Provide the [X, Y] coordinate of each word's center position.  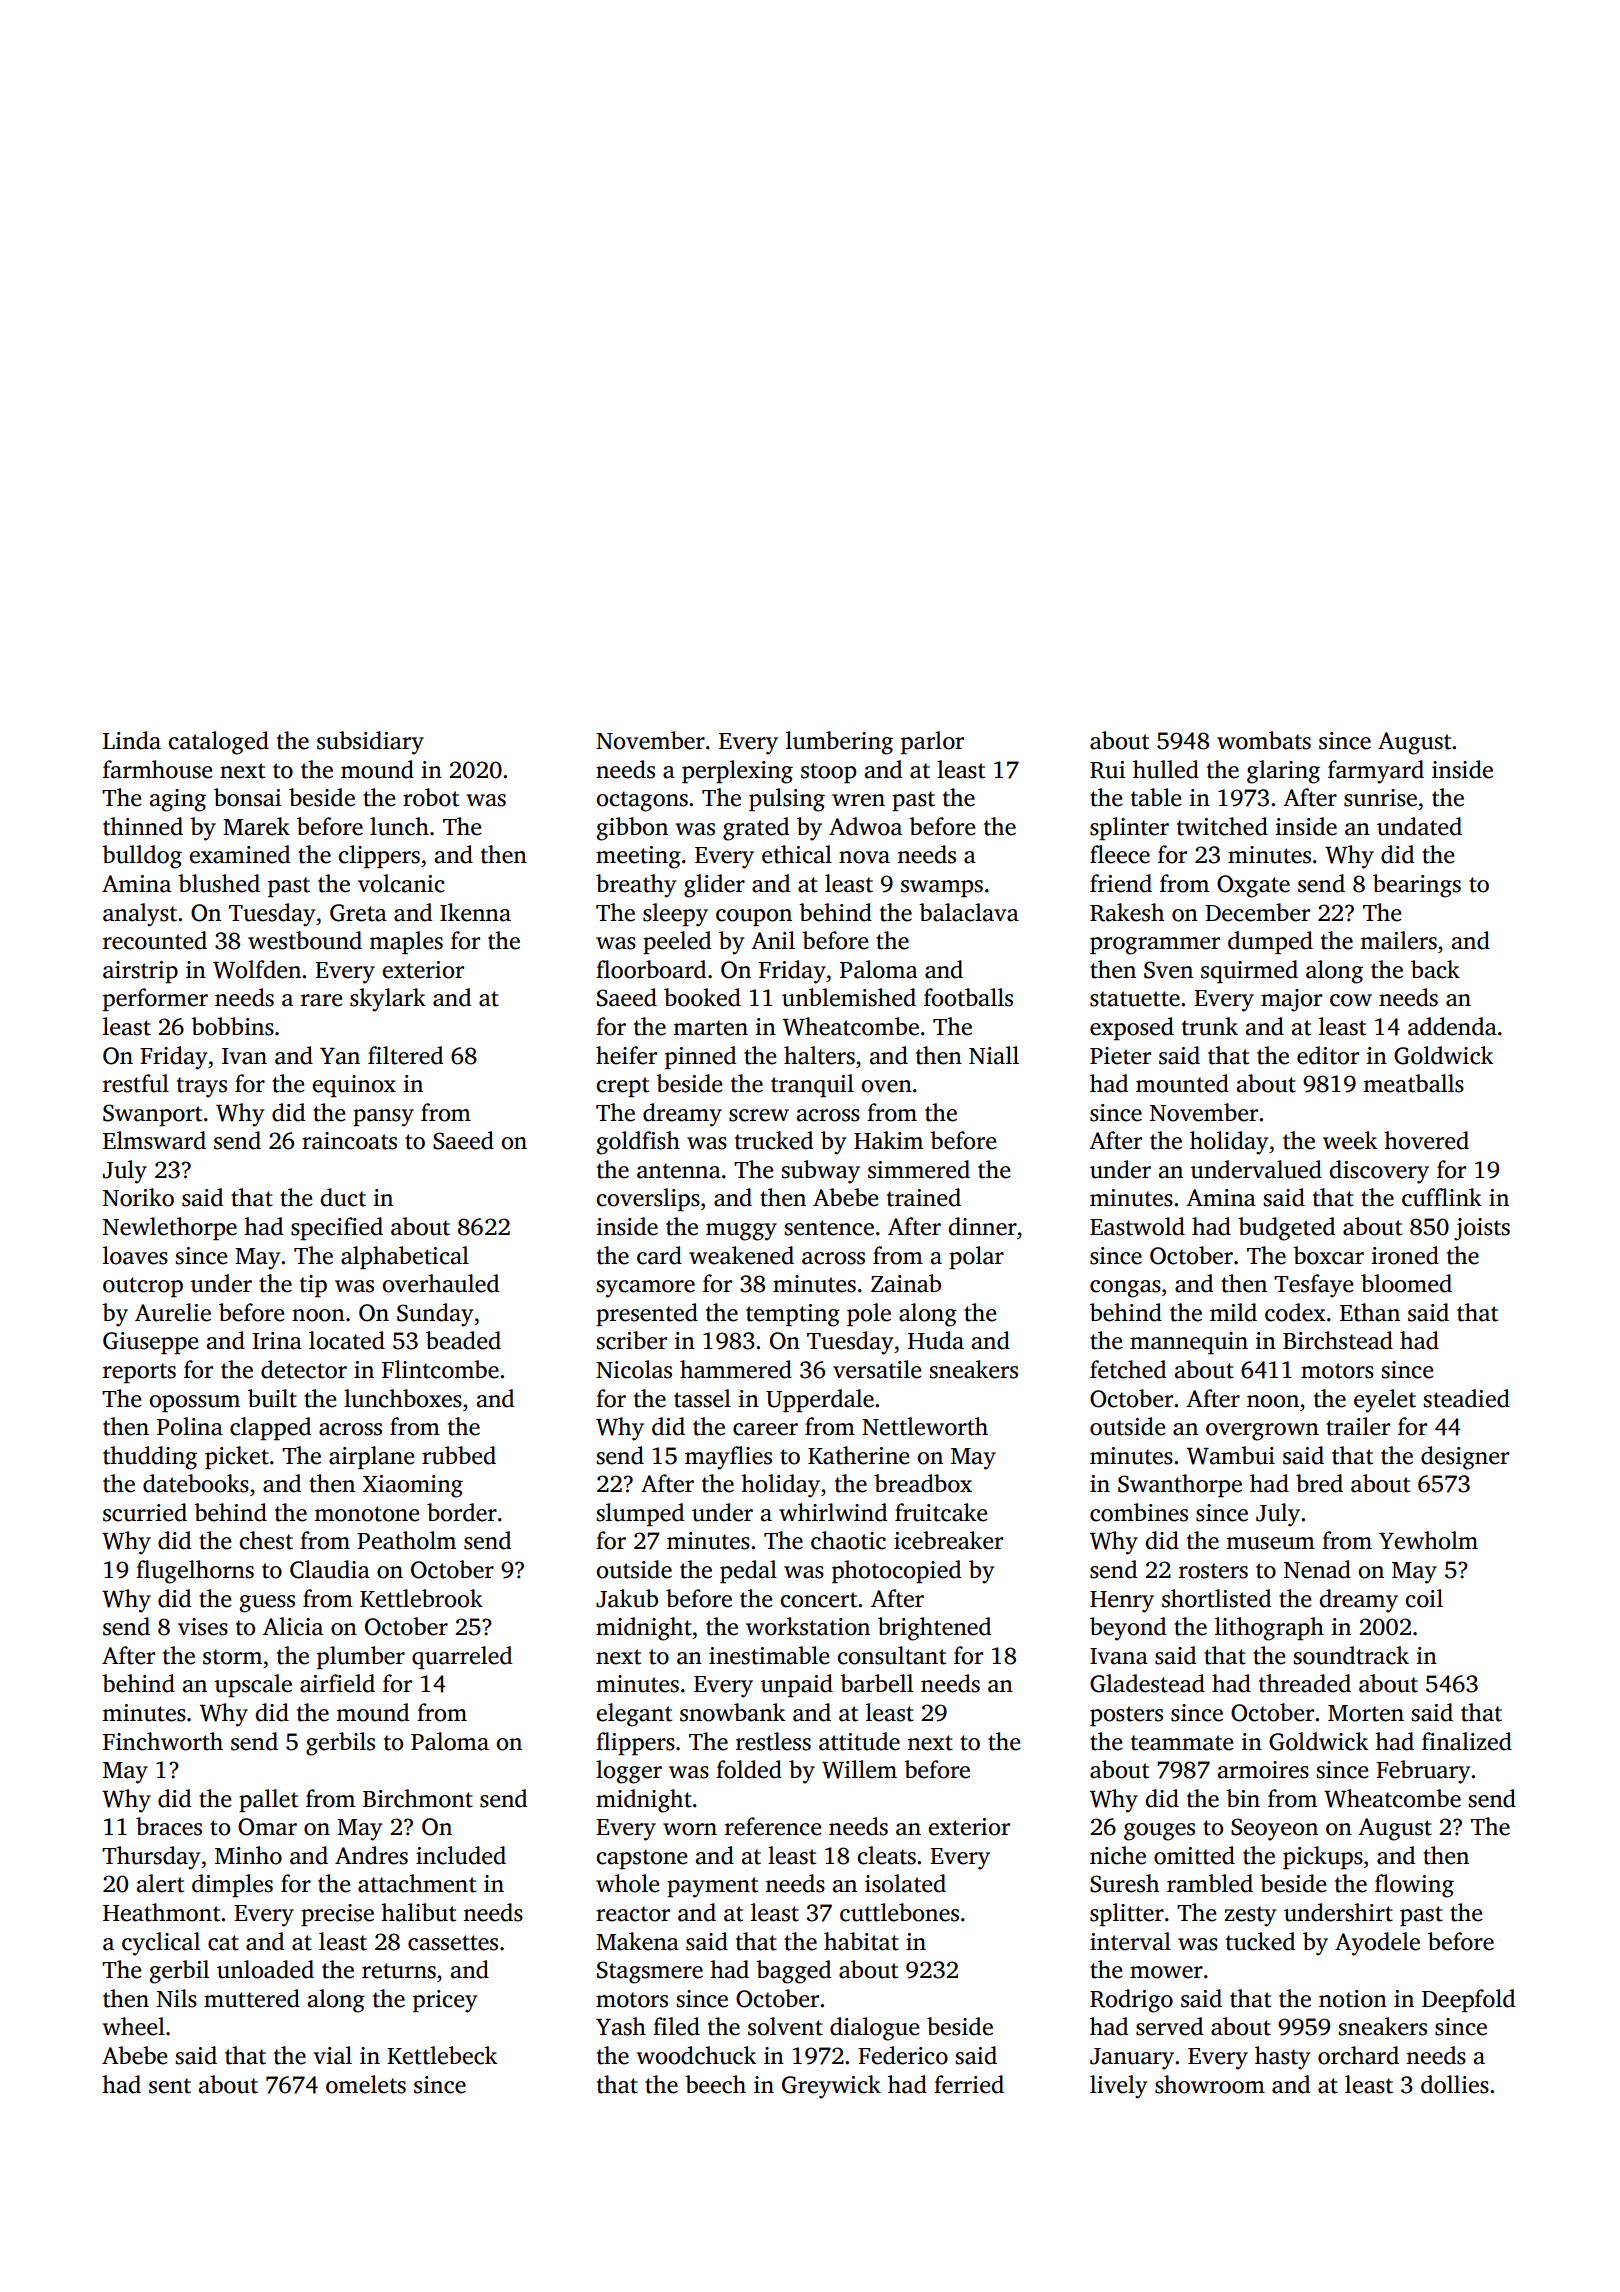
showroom [1210, 2084]
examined [239, 854]
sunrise [1380, 798]
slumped [640, 1514]
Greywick [831, 2087]
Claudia [330, 1569]
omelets [366, 2084]
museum [1270, 1543]
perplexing [737, 772]
